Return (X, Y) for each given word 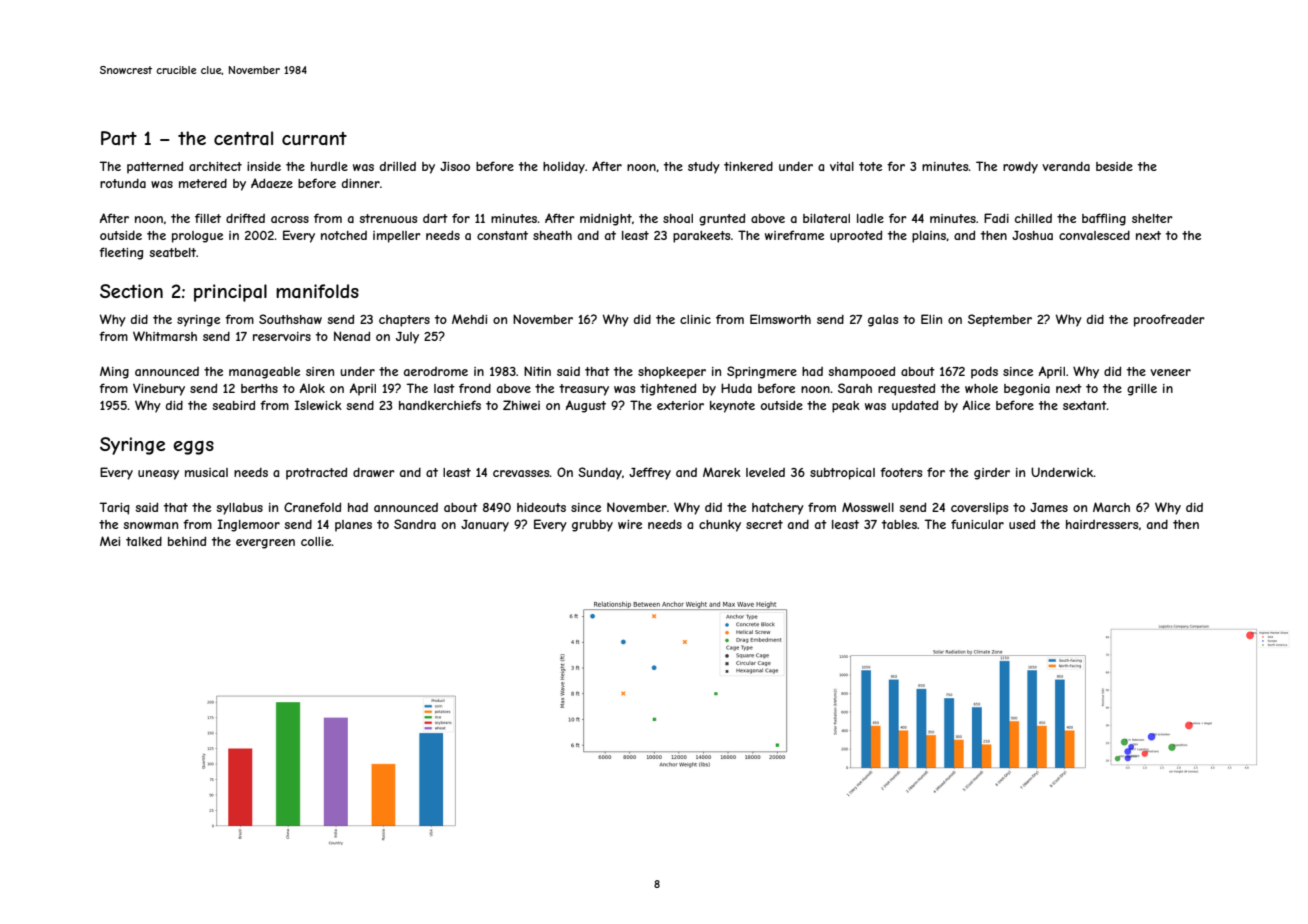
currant (314, 138)
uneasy (158, 475)
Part (119, 138)
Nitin (537, 371)
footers (901, 472)
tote (870, 166)
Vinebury (159, 389)
